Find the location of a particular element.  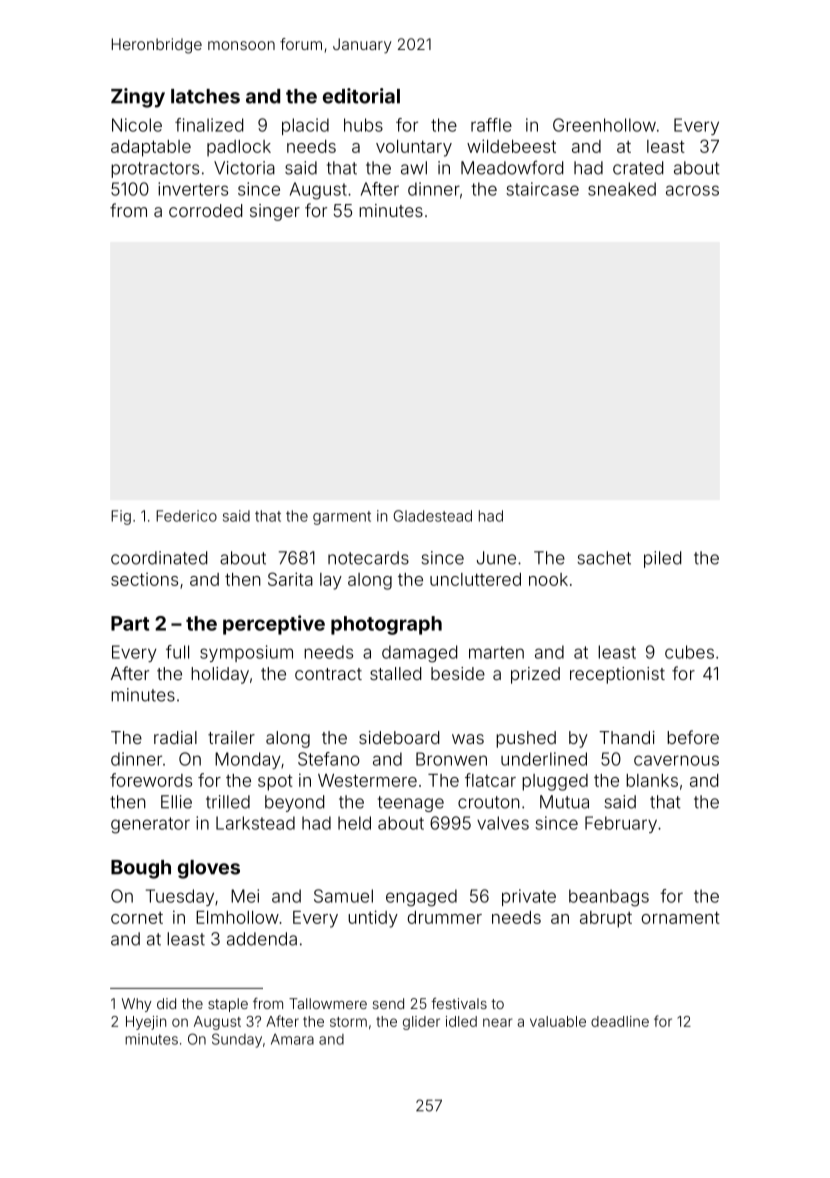

Hyejin is located at coordinates (146, 1023).
